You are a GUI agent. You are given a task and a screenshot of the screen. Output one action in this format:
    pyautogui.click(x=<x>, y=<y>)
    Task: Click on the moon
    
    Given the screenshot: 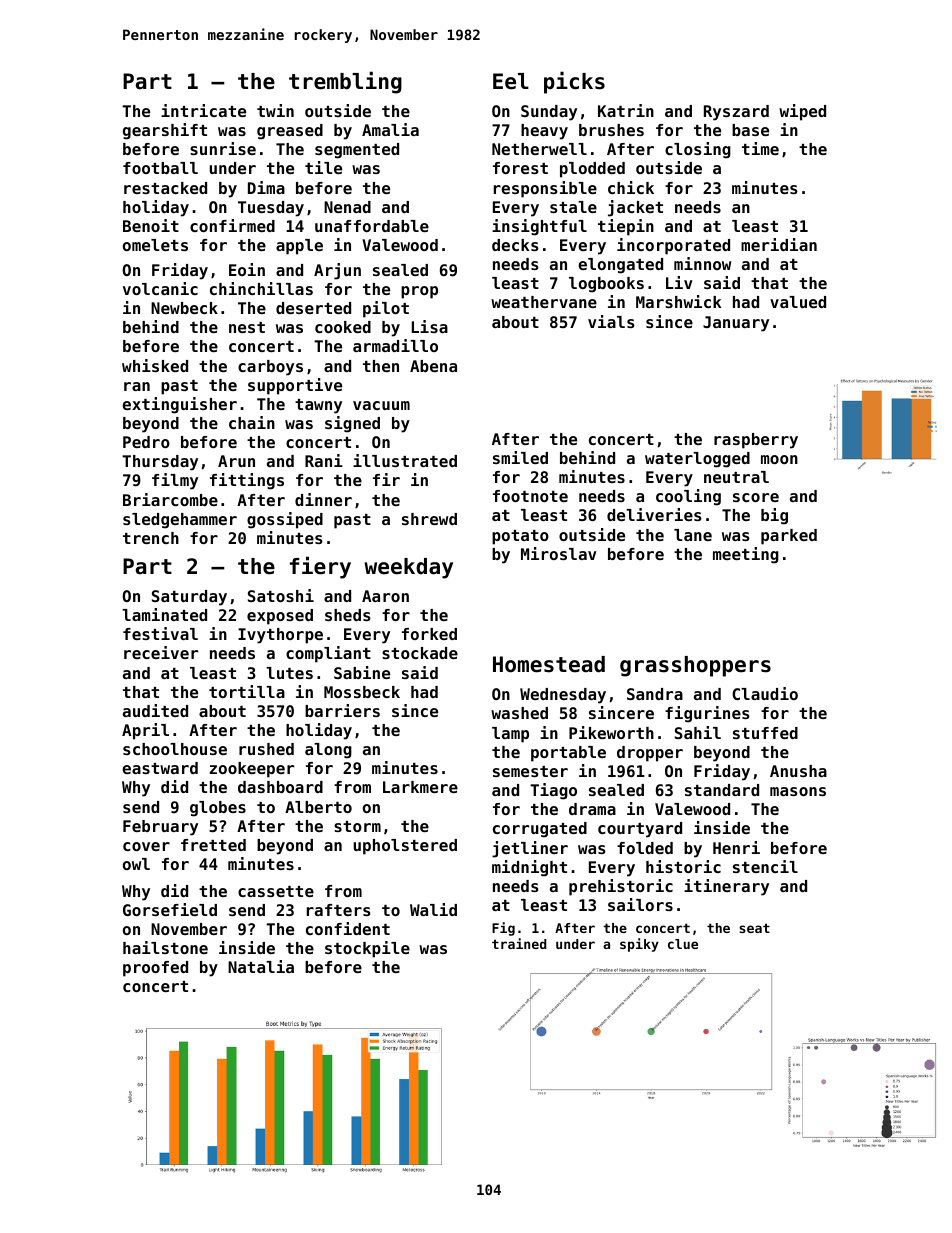 What is the action you would take?
    pyautogui.click(x=779, y=459)
